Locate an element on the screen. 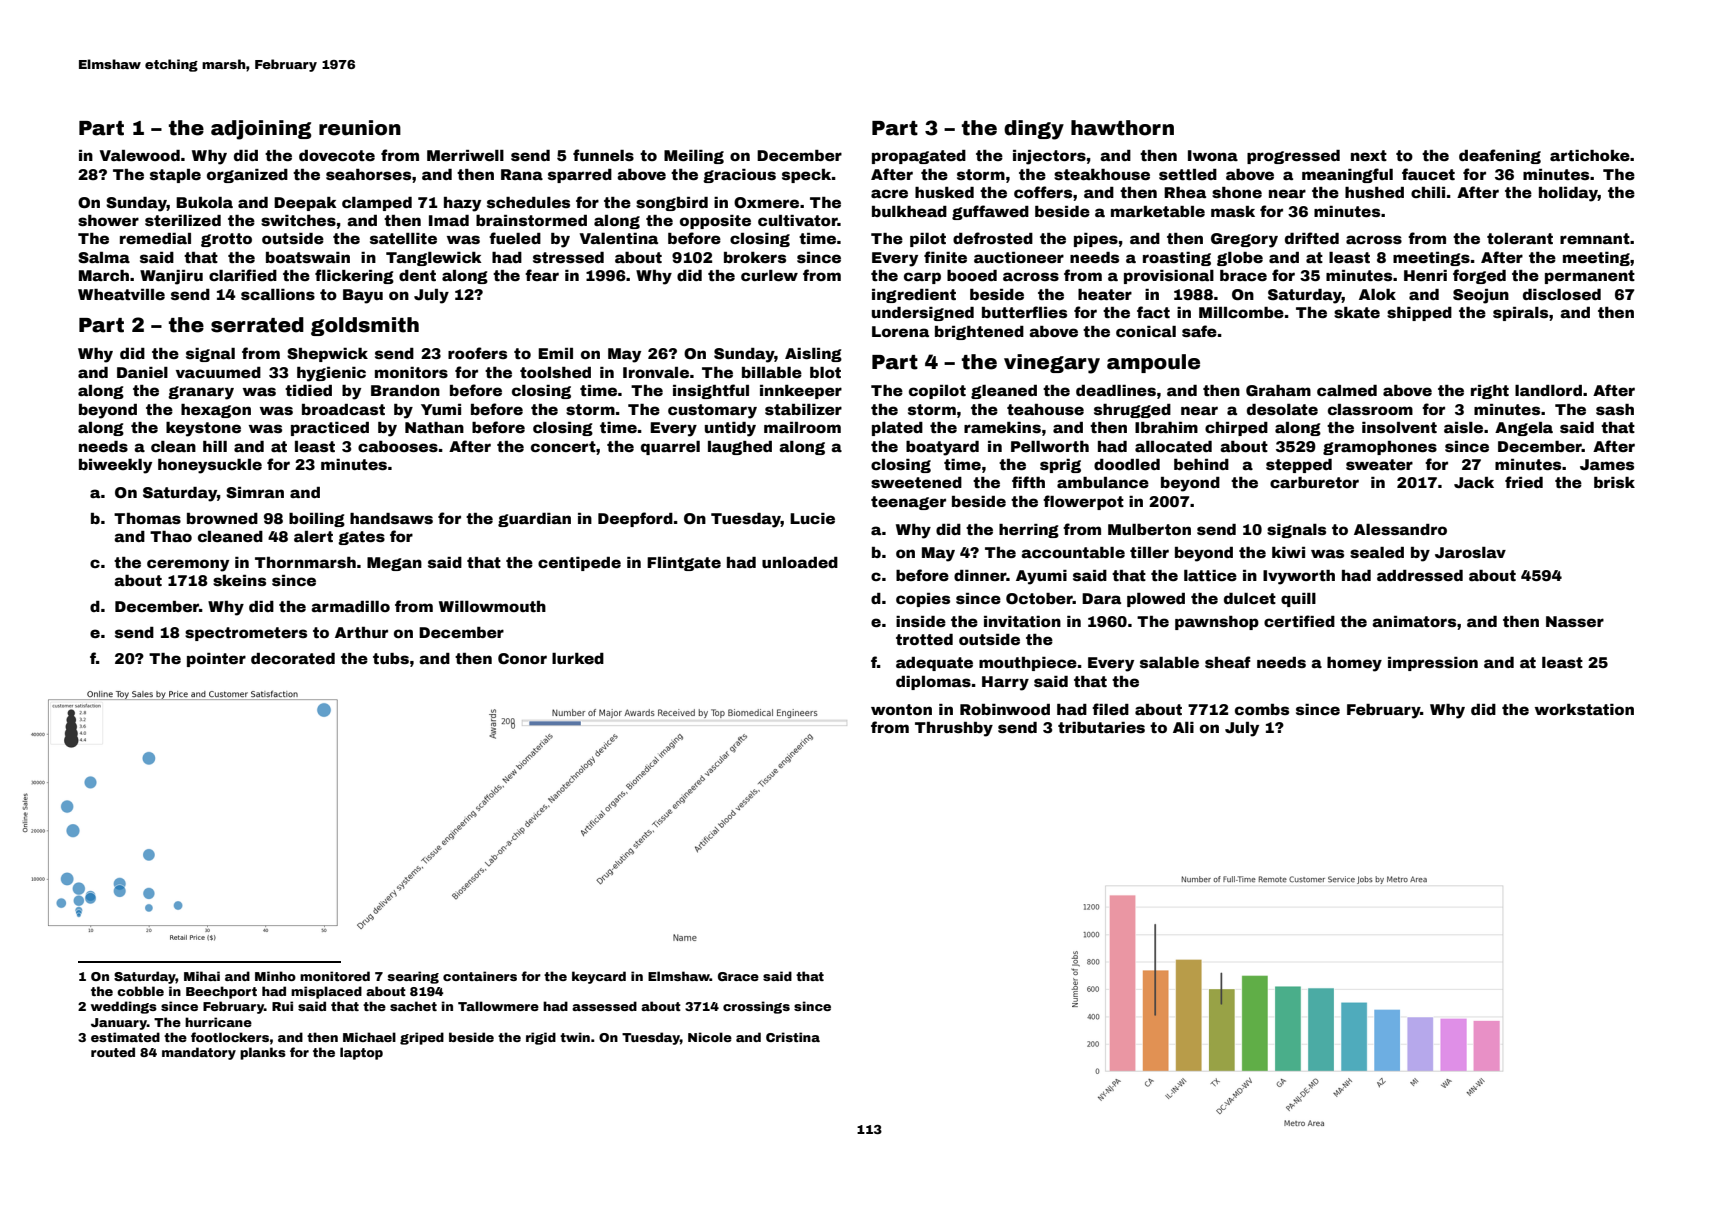 This screenshot has height=1211, width=1713. Lucie is located at coordinates (812, 518).
